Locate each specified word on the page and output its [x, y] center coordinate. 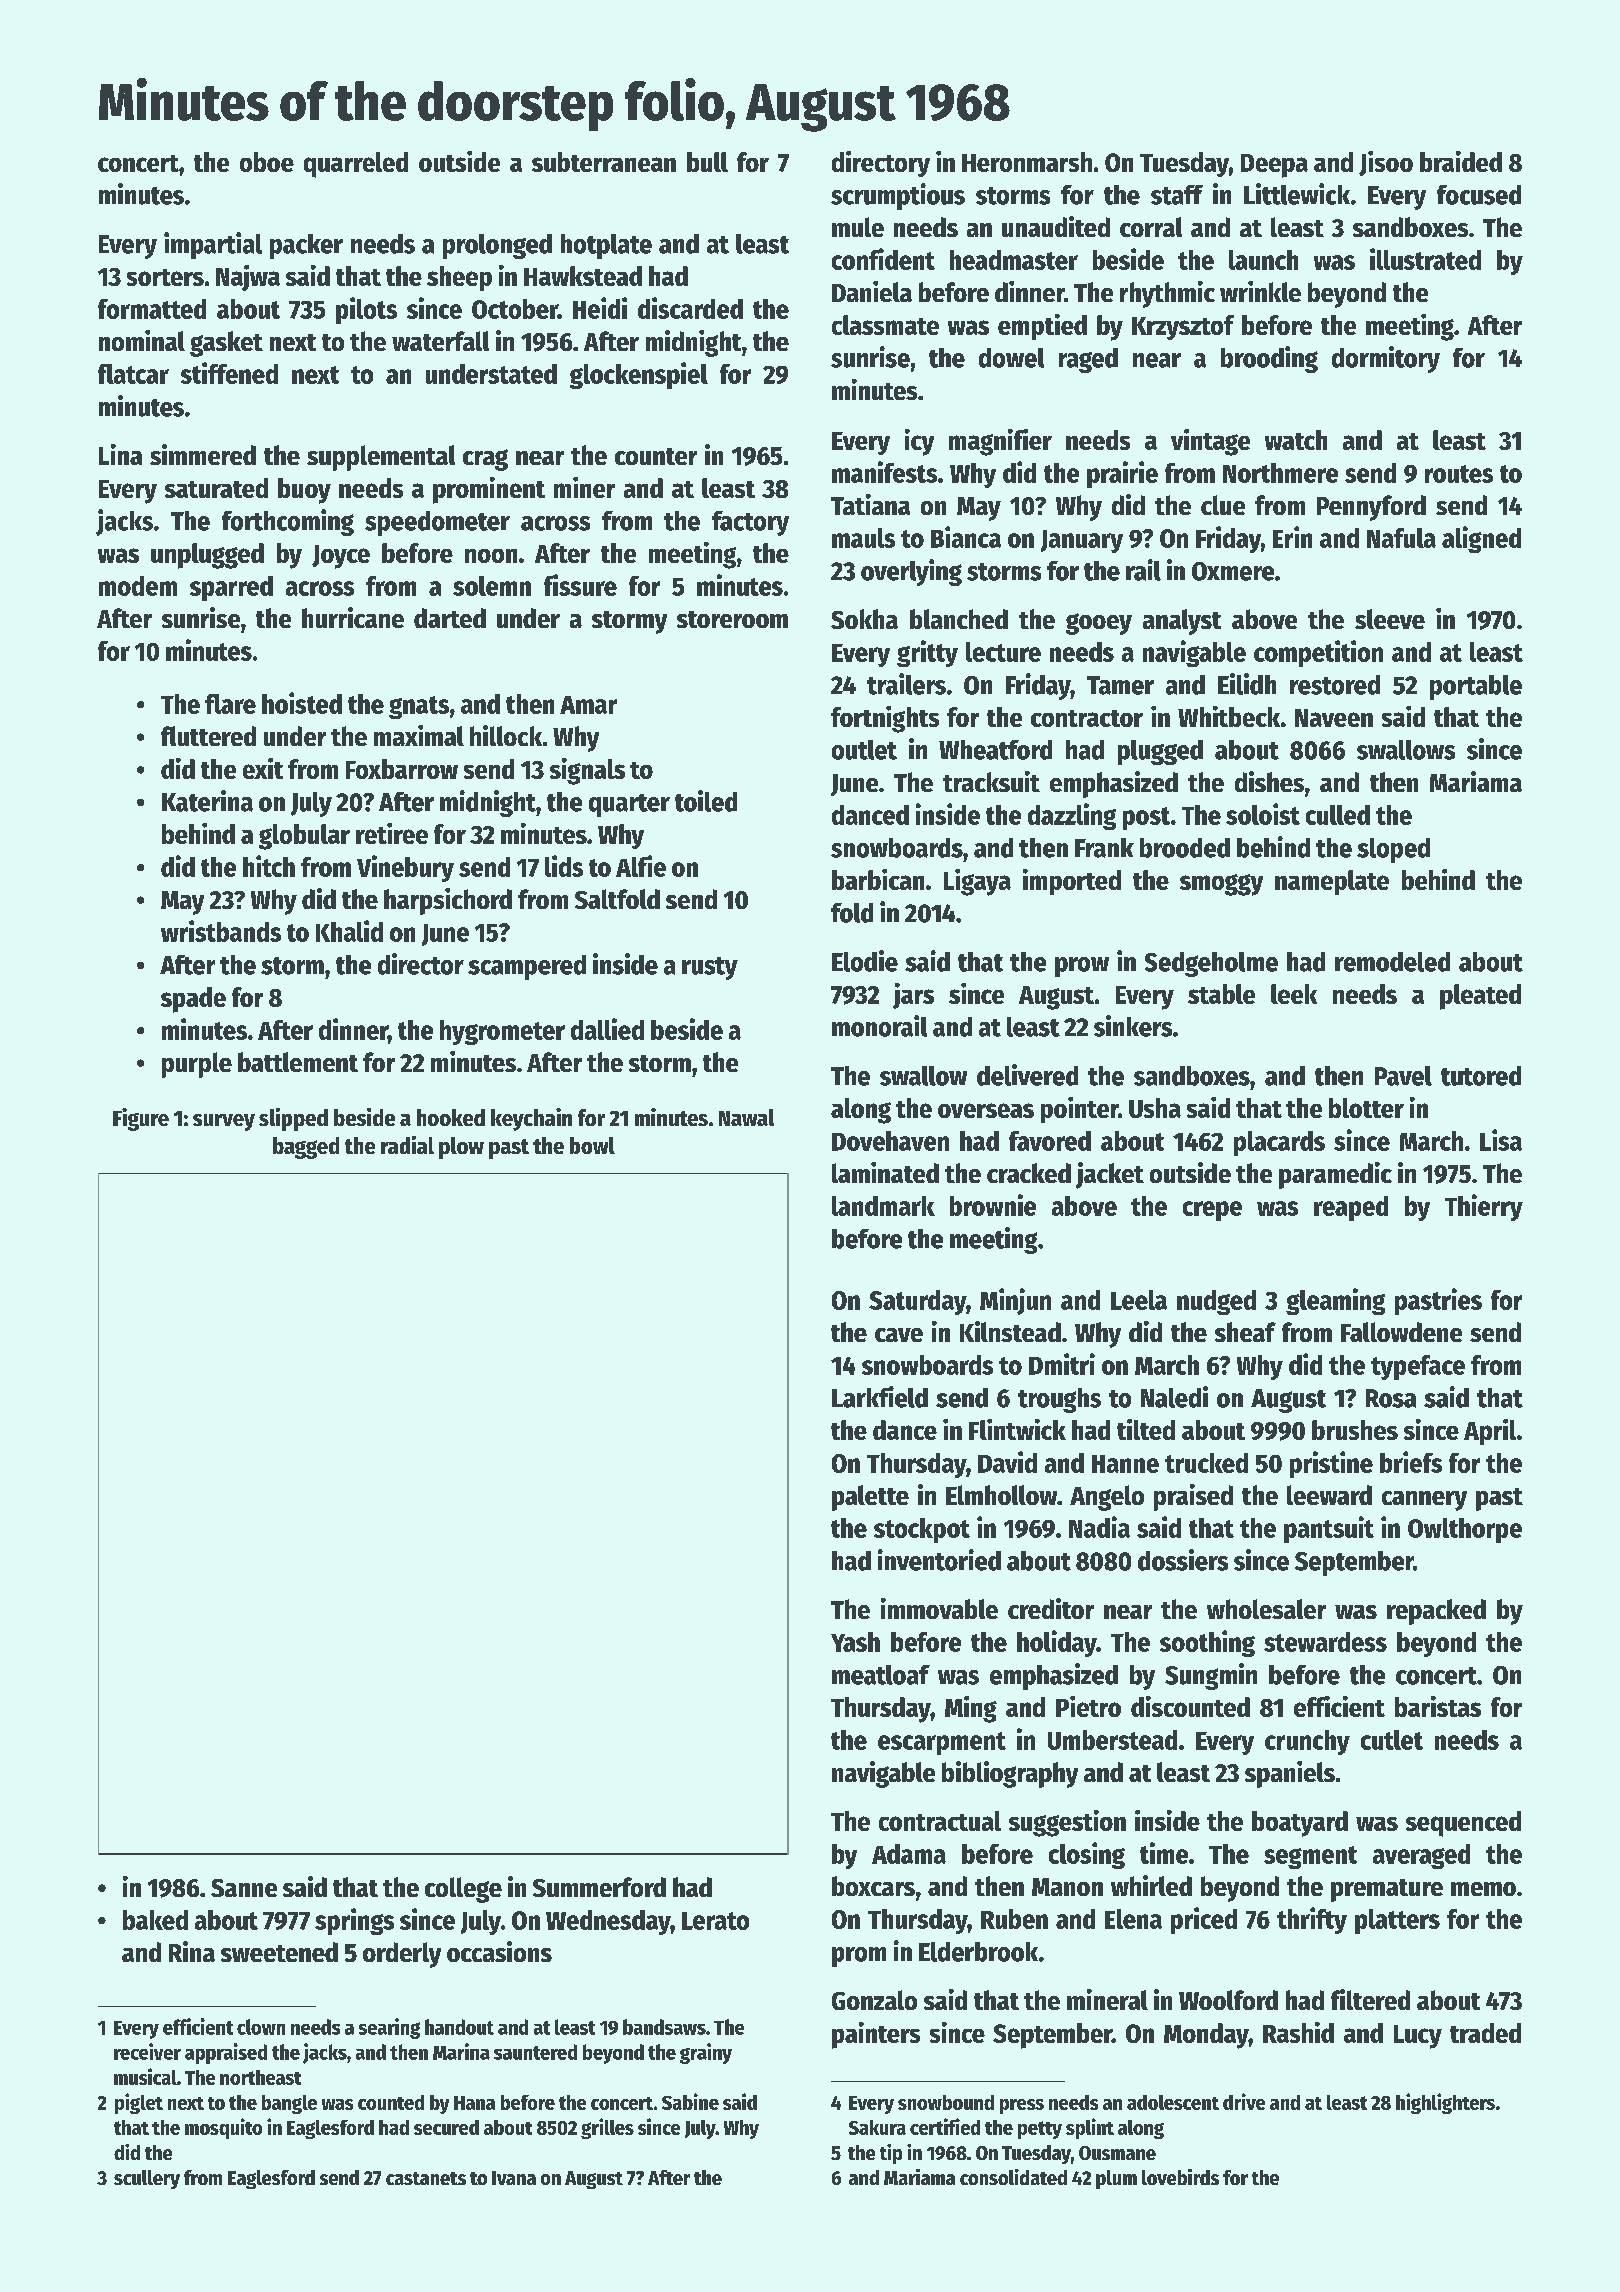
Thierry [1484, 1207]
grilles [607, 2128]
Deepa [1274, 166]
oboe [267, 162]
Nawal [746, 1117]
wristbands [221, 931]
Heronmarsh [1027, 162]
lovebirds [1180, 2177]
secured [446, 2127]
